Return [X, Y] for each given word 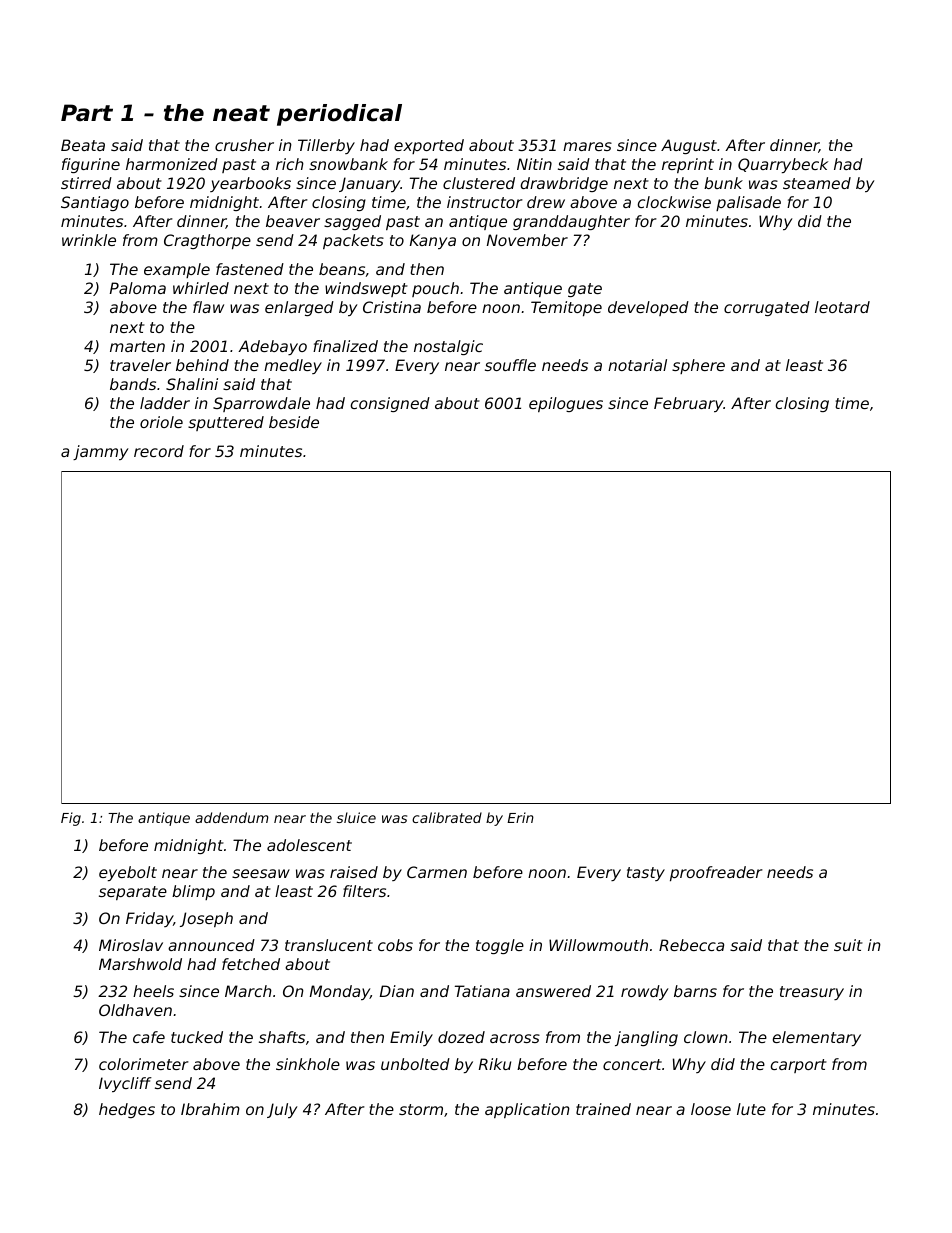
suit [848, 945]
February [688, 404]
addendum [232, 817]
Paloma [138, 288]
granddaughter [571, 222]
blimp [193, 892]
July [282, 1110]
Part [87, 113]
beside [294, 422]
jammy [101, 452]
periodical [339, 115]
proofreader [716, 873]
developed [648, 308]
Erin [520, 817]
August [689, 146]
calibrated [447, 817]
